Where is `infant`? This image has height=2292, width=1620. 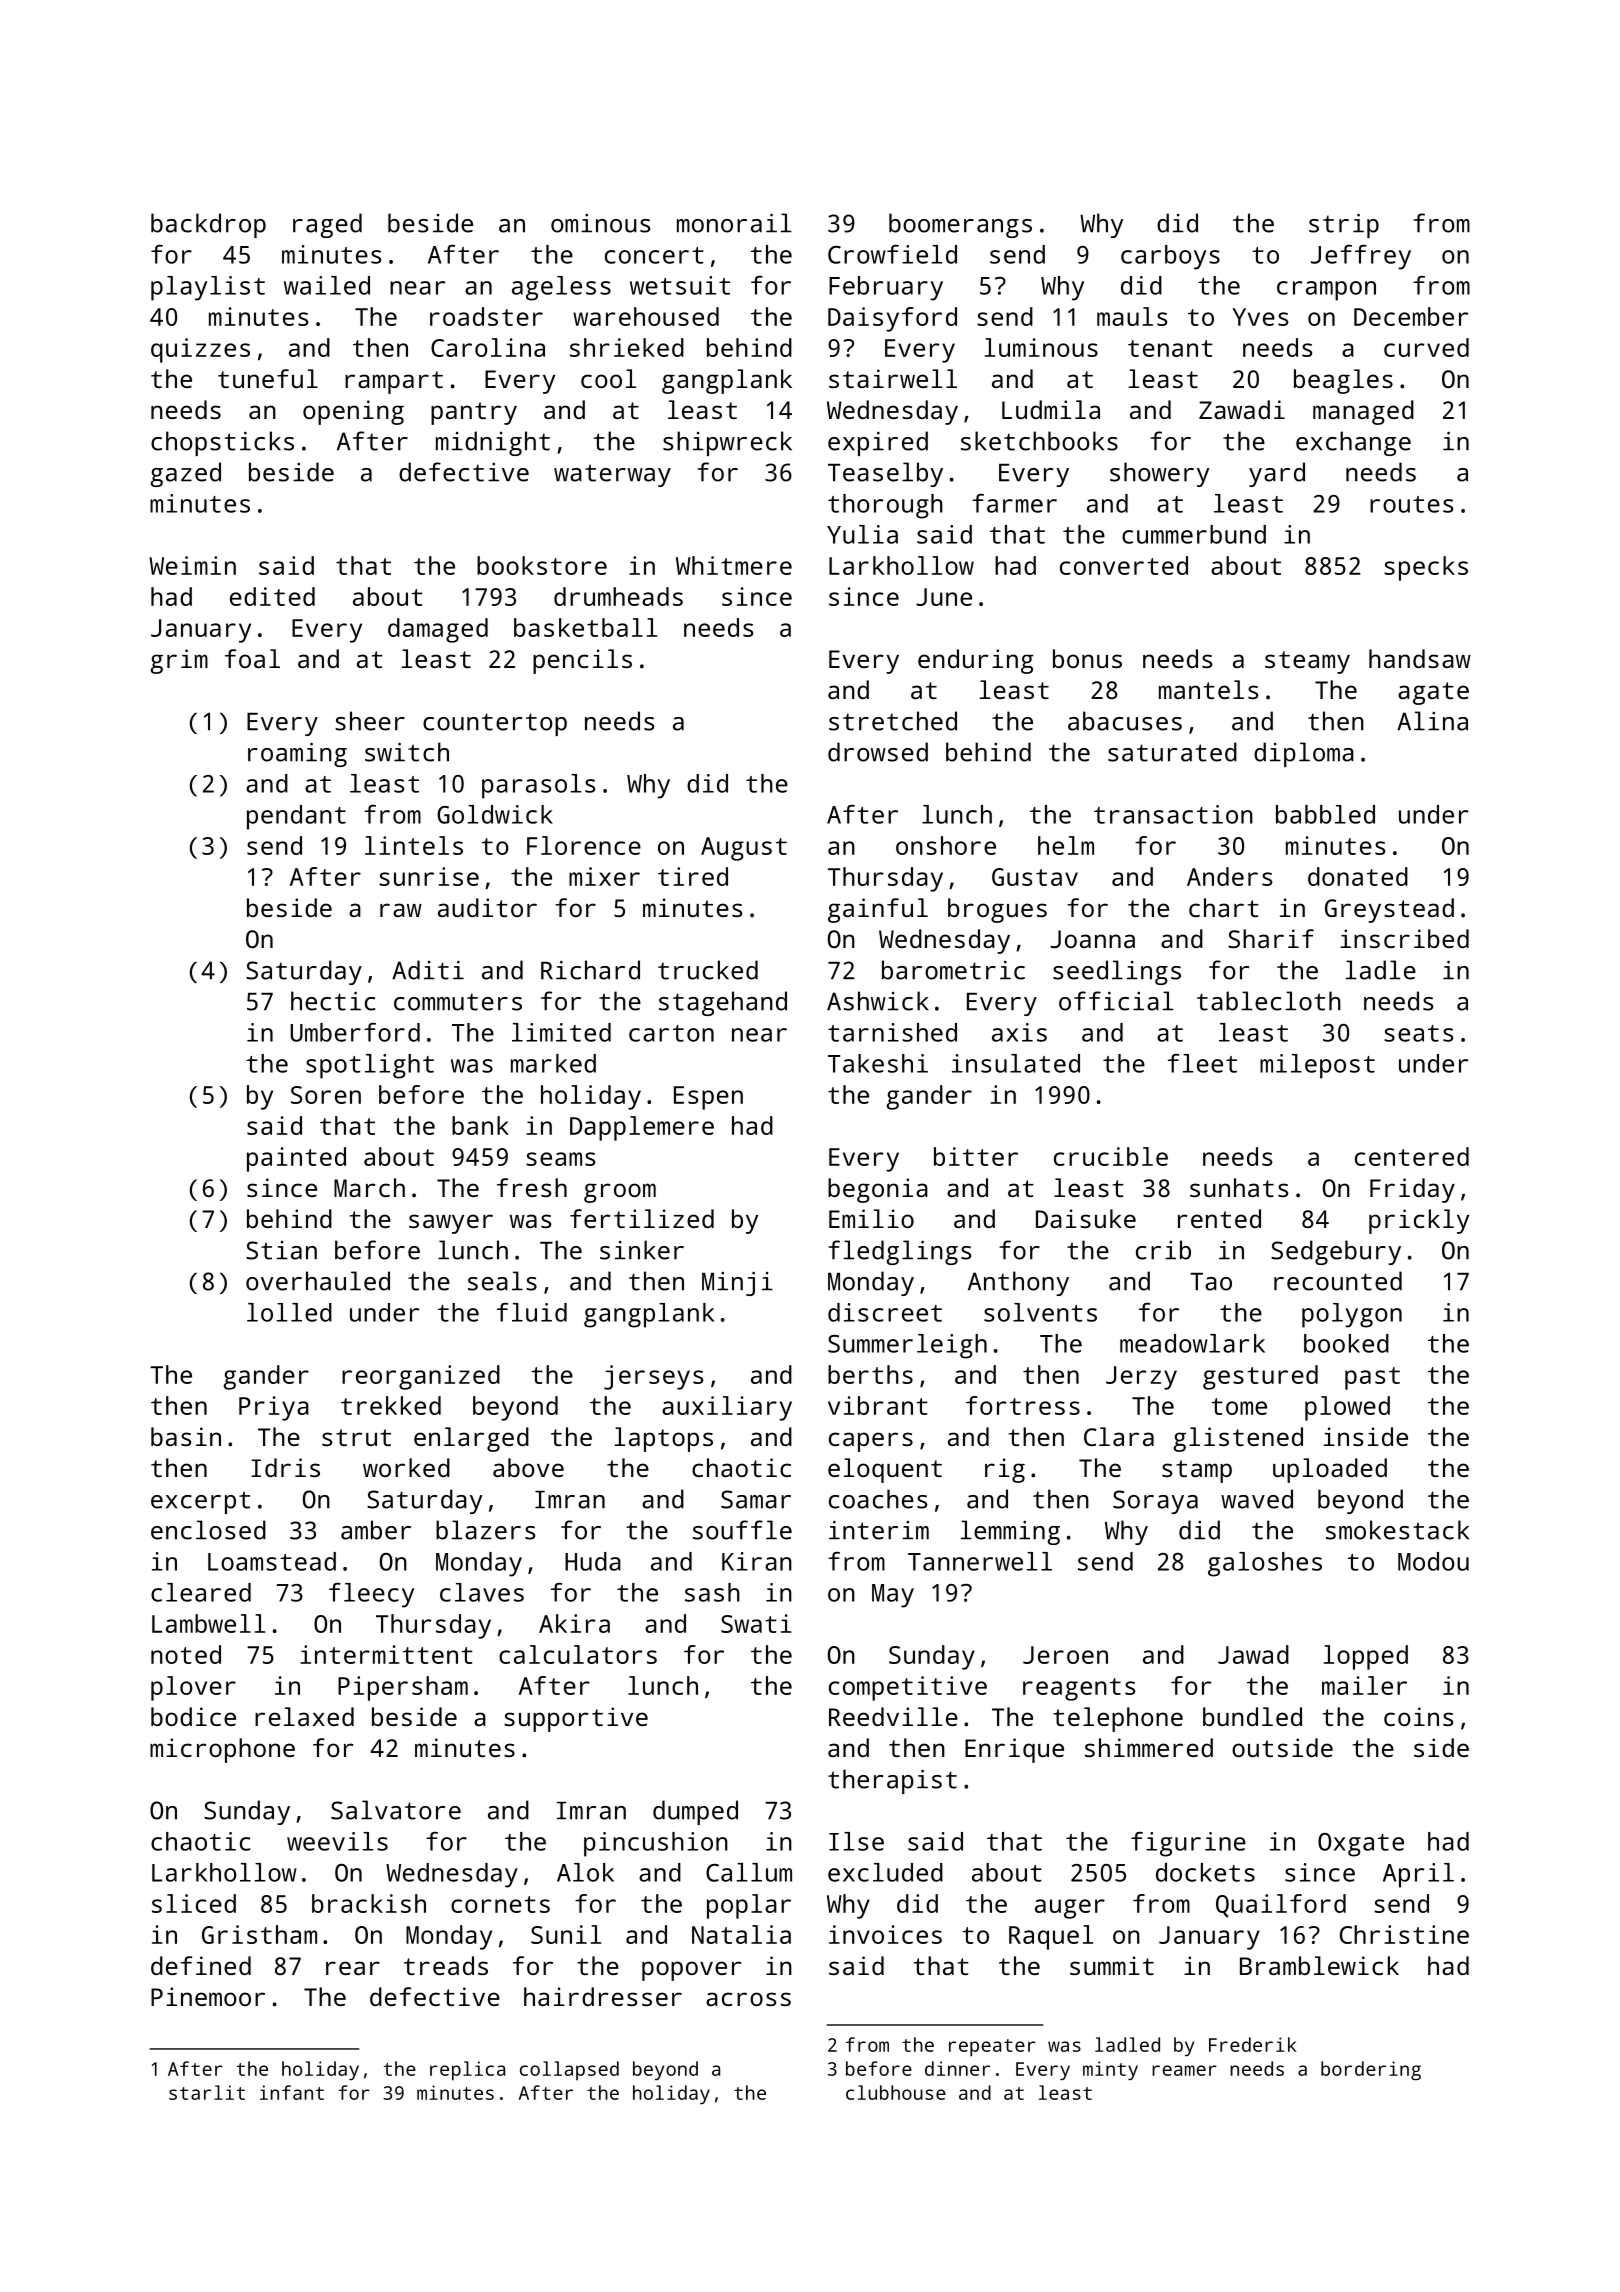 infant is located at coordinates (292, 2092).
